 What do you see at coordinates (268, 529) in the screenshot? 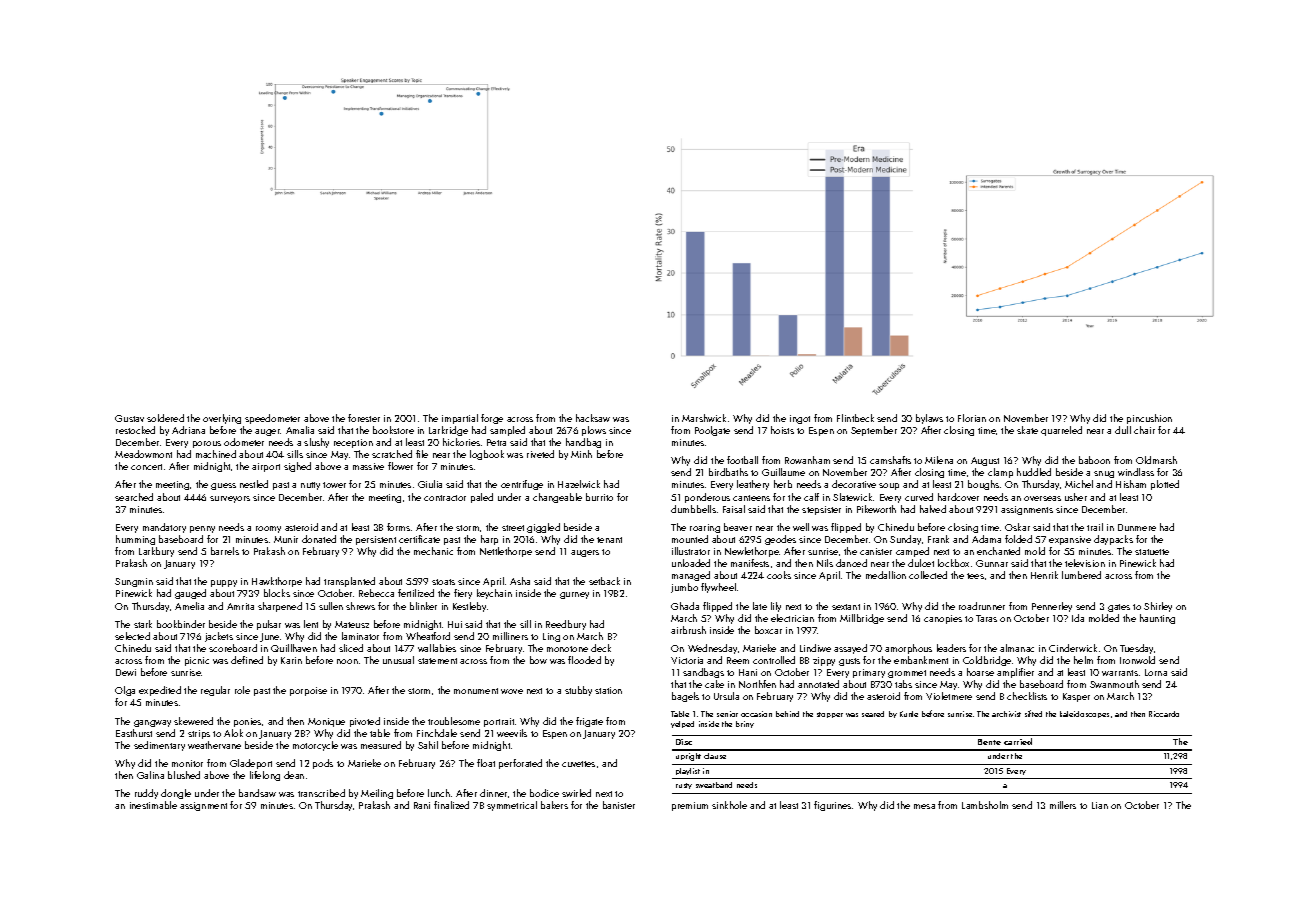
I see `roomy` at bounding box center [268, 529].
